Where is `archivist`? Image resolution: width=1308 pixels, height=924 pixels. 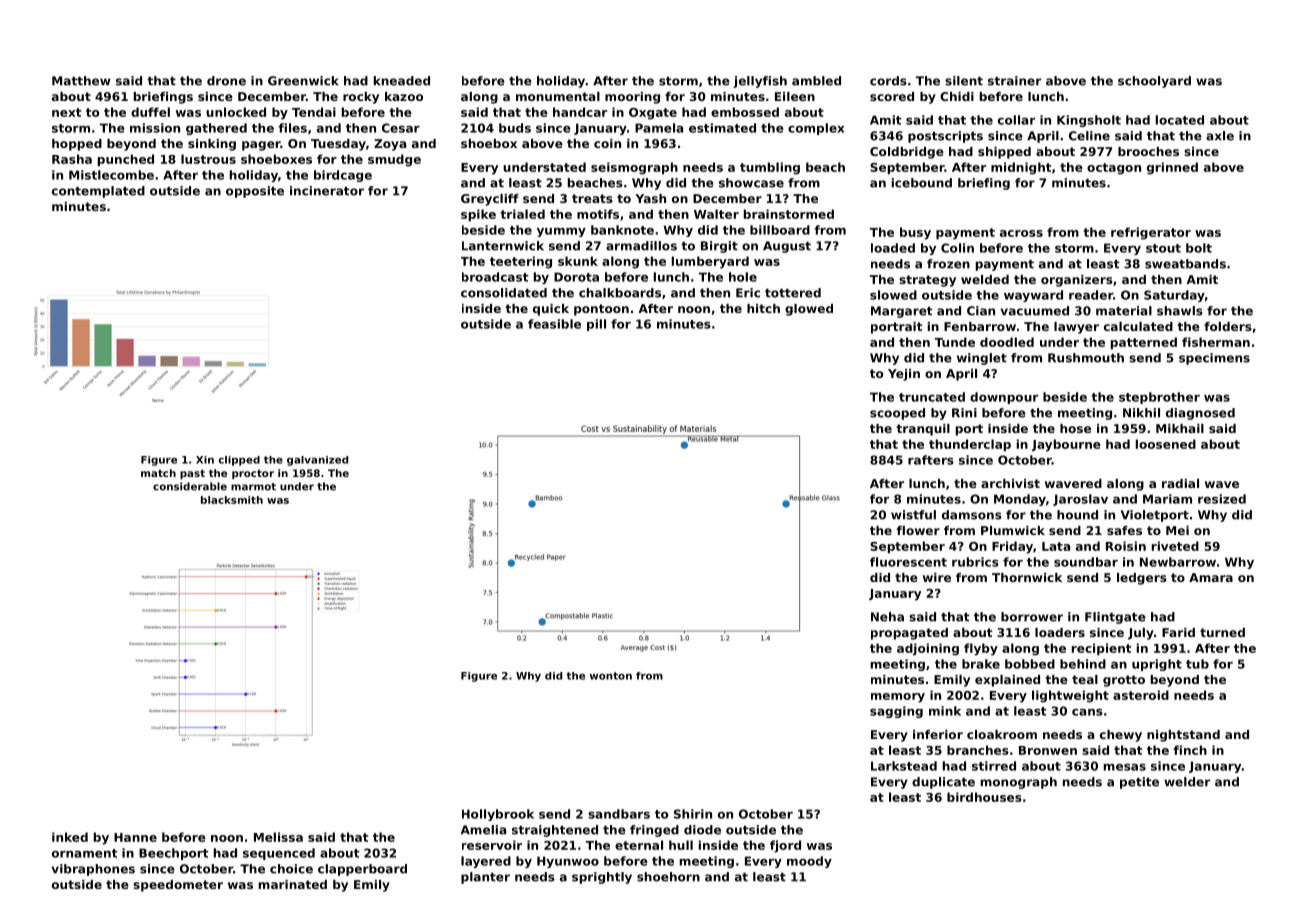
archivist is located at coordinates (1010, 483).
